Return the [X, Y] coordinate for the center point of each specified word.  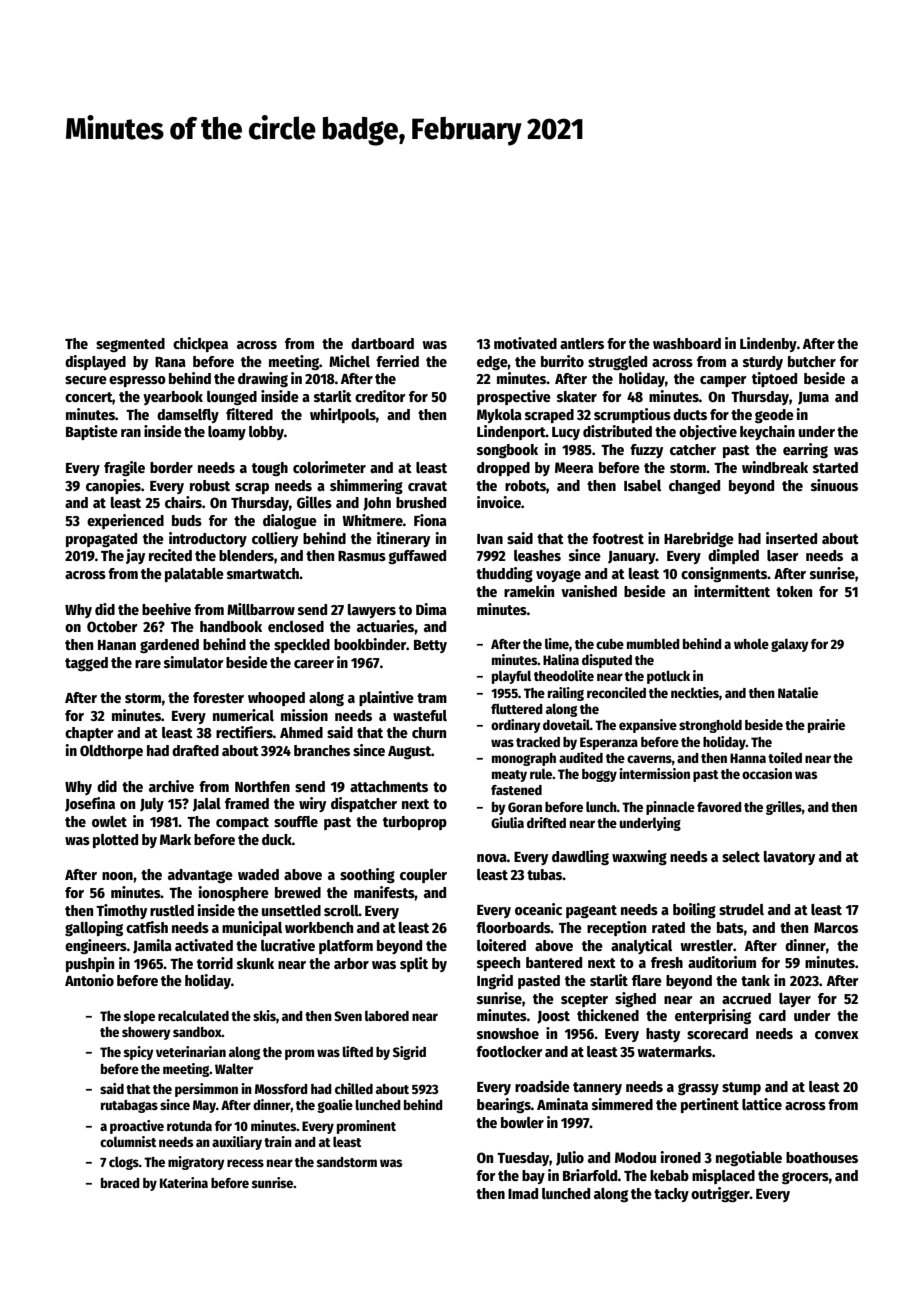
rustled [172, 910]
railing [566, 694]
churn [429, 732]
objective [708, 432]
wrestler [706, 945]
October [112, 626]
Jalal [207, 805]
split [414, 964]
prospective [514, 397]
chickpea [200, 344]
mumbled [653, 643]
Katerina [184, 1182]
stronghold [710, 726]
